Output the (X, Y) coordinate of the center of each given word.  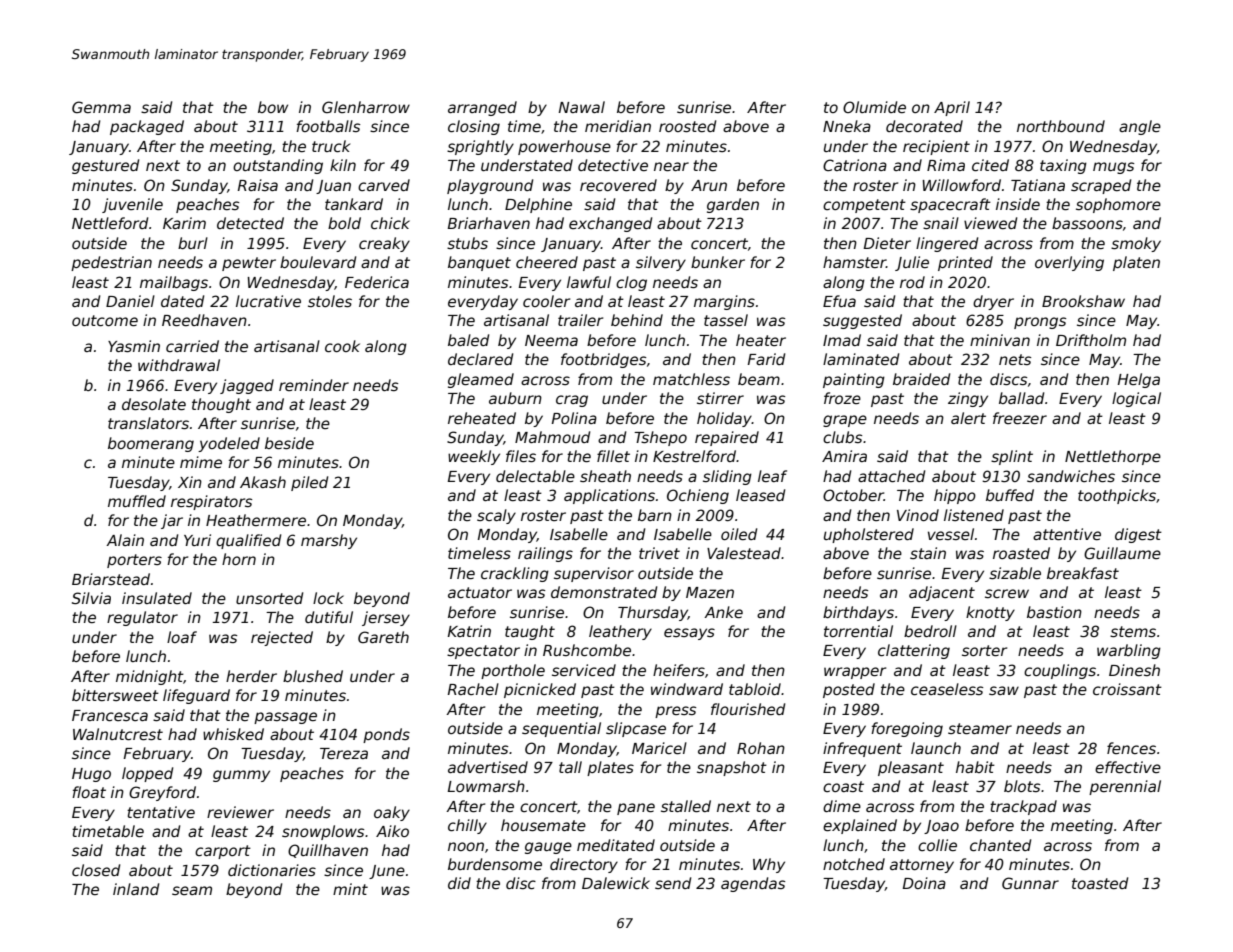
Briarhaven (488, 223)
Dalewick (616, 883)
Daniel (130, 301)
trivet (659, 553)
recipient (936, 147)
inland (136, 889)
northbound (1061, 126)
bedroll (930, 631)
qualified (248, 541)
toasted (1100, 883)
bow (273, 107)
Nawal (581, 107)
